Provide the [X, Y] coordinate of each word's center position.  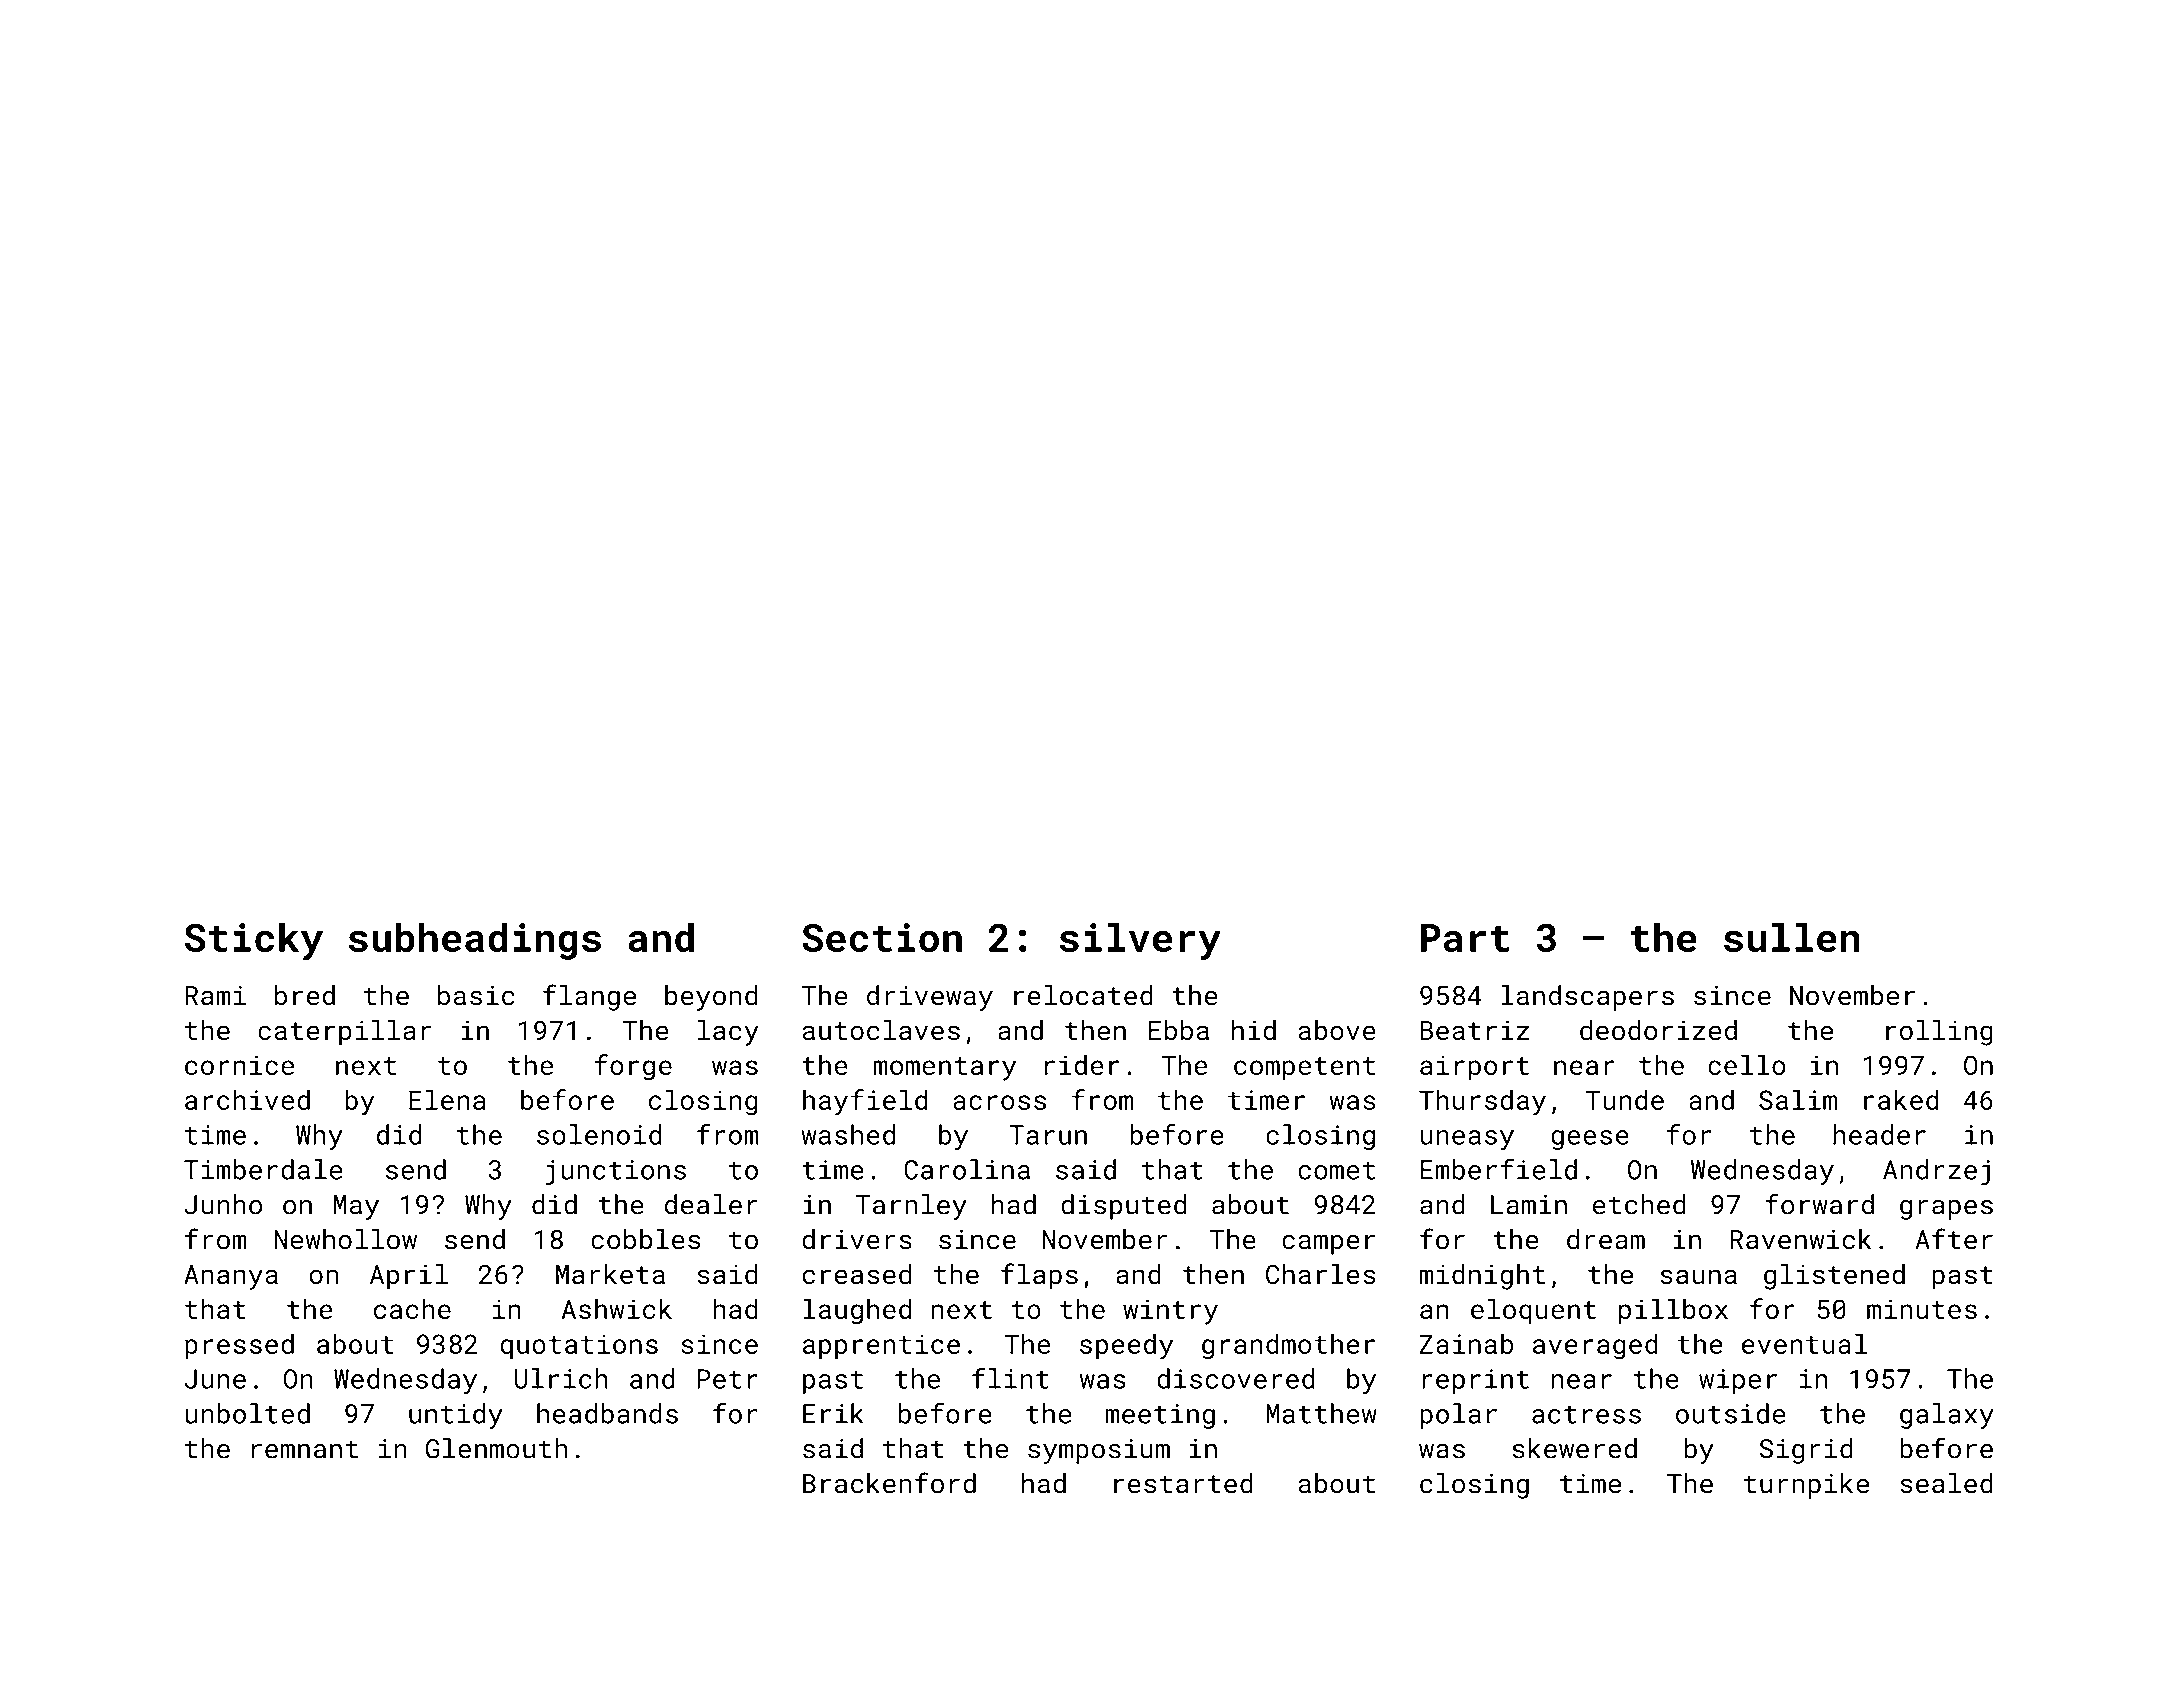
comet [1336, 1170]
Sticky [254, 941]
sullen [1792, 937]
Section [882, 937]
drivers [857, 1239]
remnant [305, 1449]
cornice [239, 1065]
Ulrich [561, 1378]
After [1954, 1239]
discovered [1236, 1378]
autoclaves [881, 1030]
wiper [1738, 1381]
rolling [1939, 1033]
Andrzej [1936, 1172]
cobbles [645, 1239]
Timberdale [263, 1169]
